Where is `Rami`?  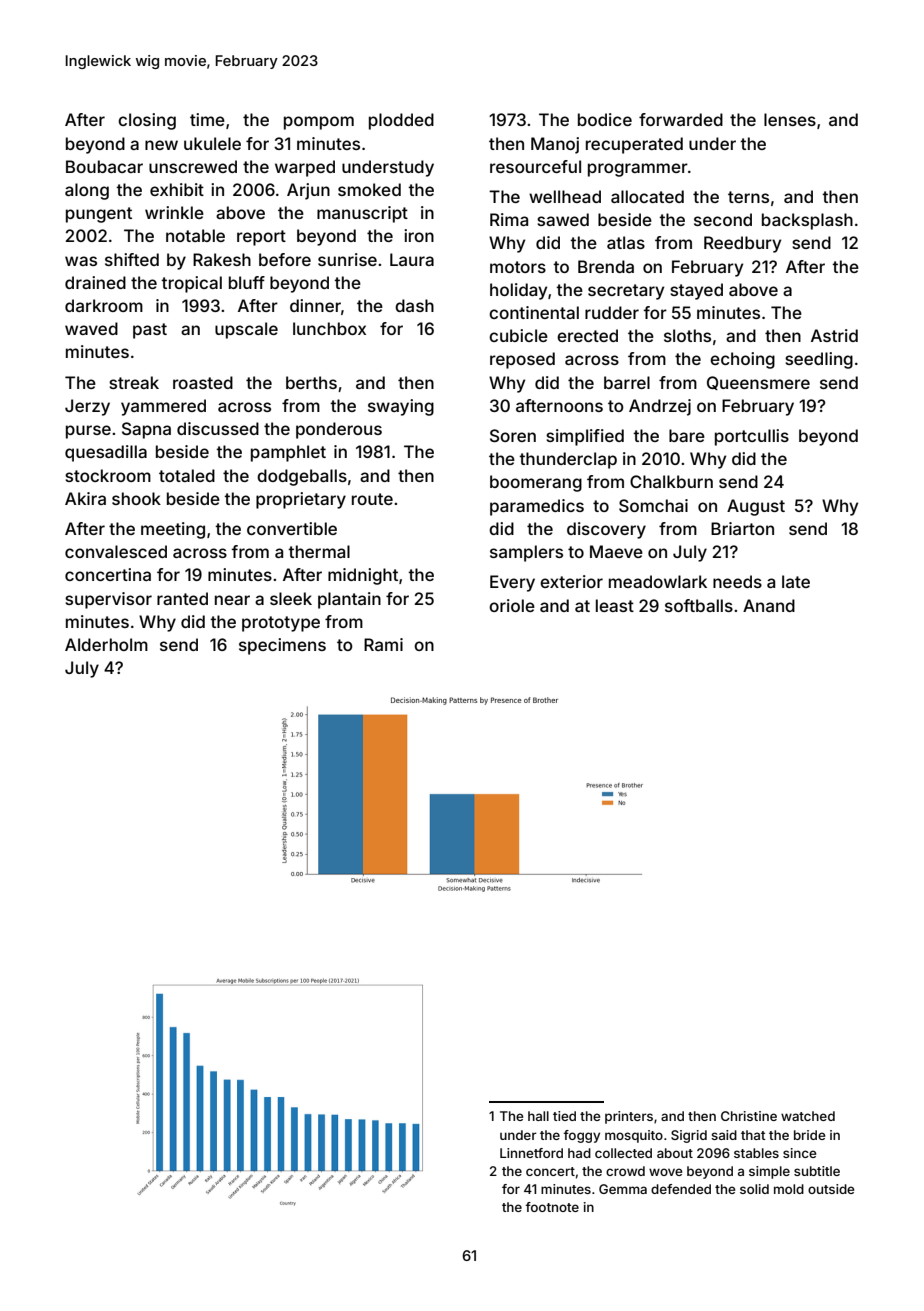
Rami is located at coordinates (383, 644).
